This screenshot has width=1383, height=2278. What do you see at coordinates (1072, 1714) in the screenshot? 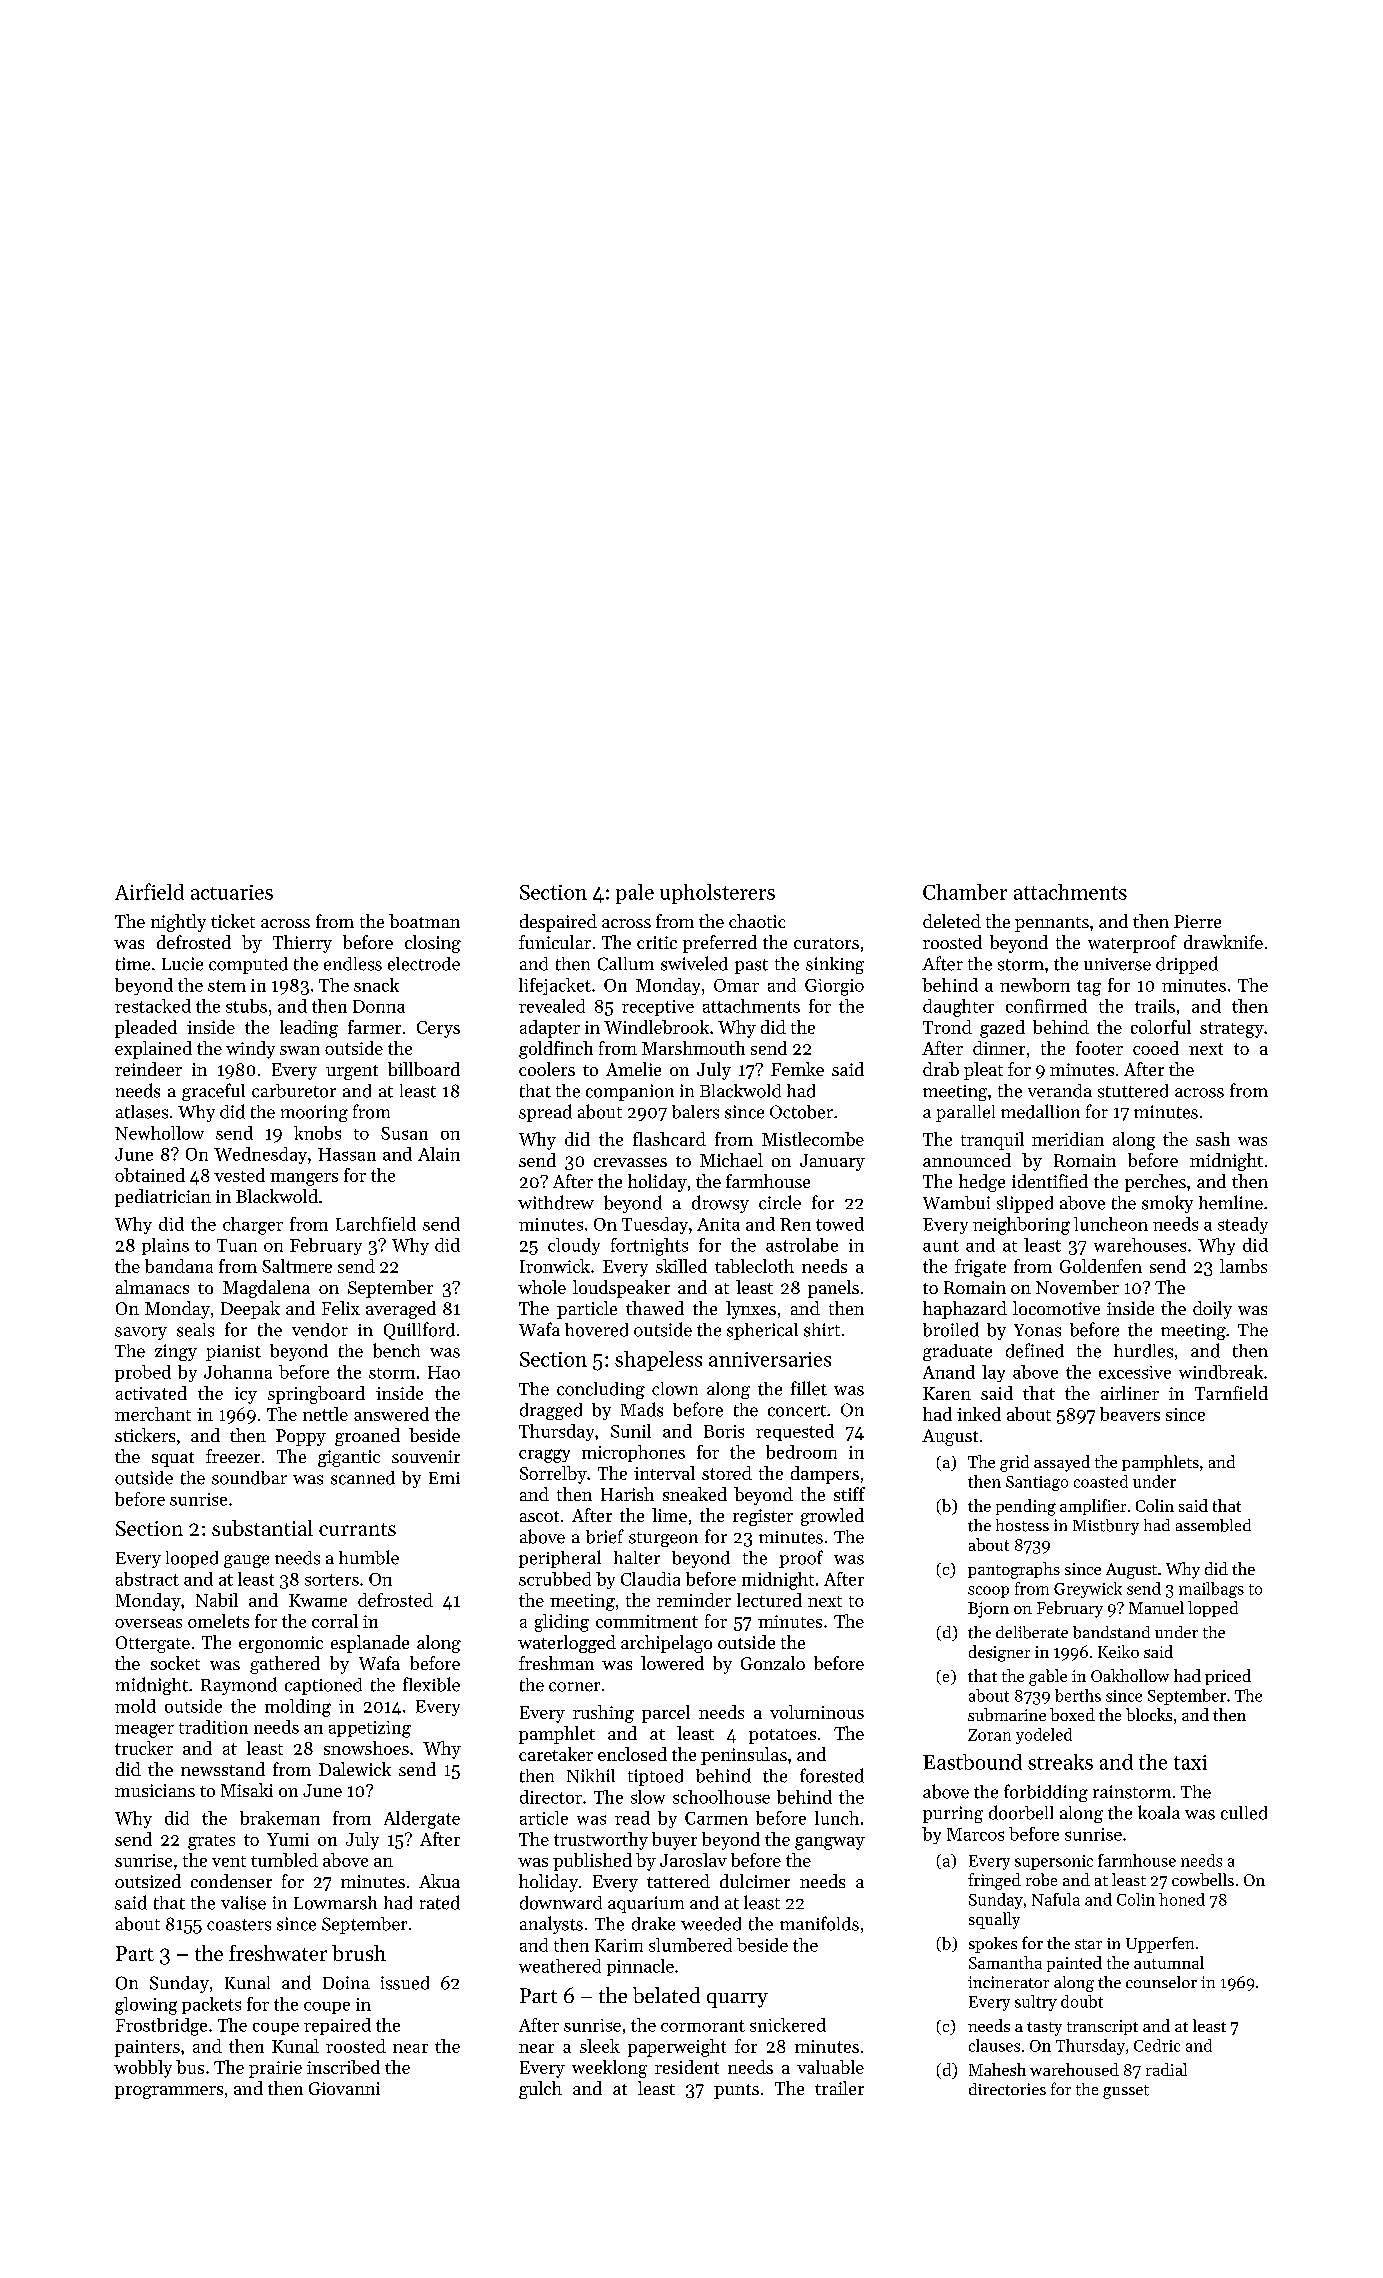
I see `boxed` at bounding box center [1072, 1714].
